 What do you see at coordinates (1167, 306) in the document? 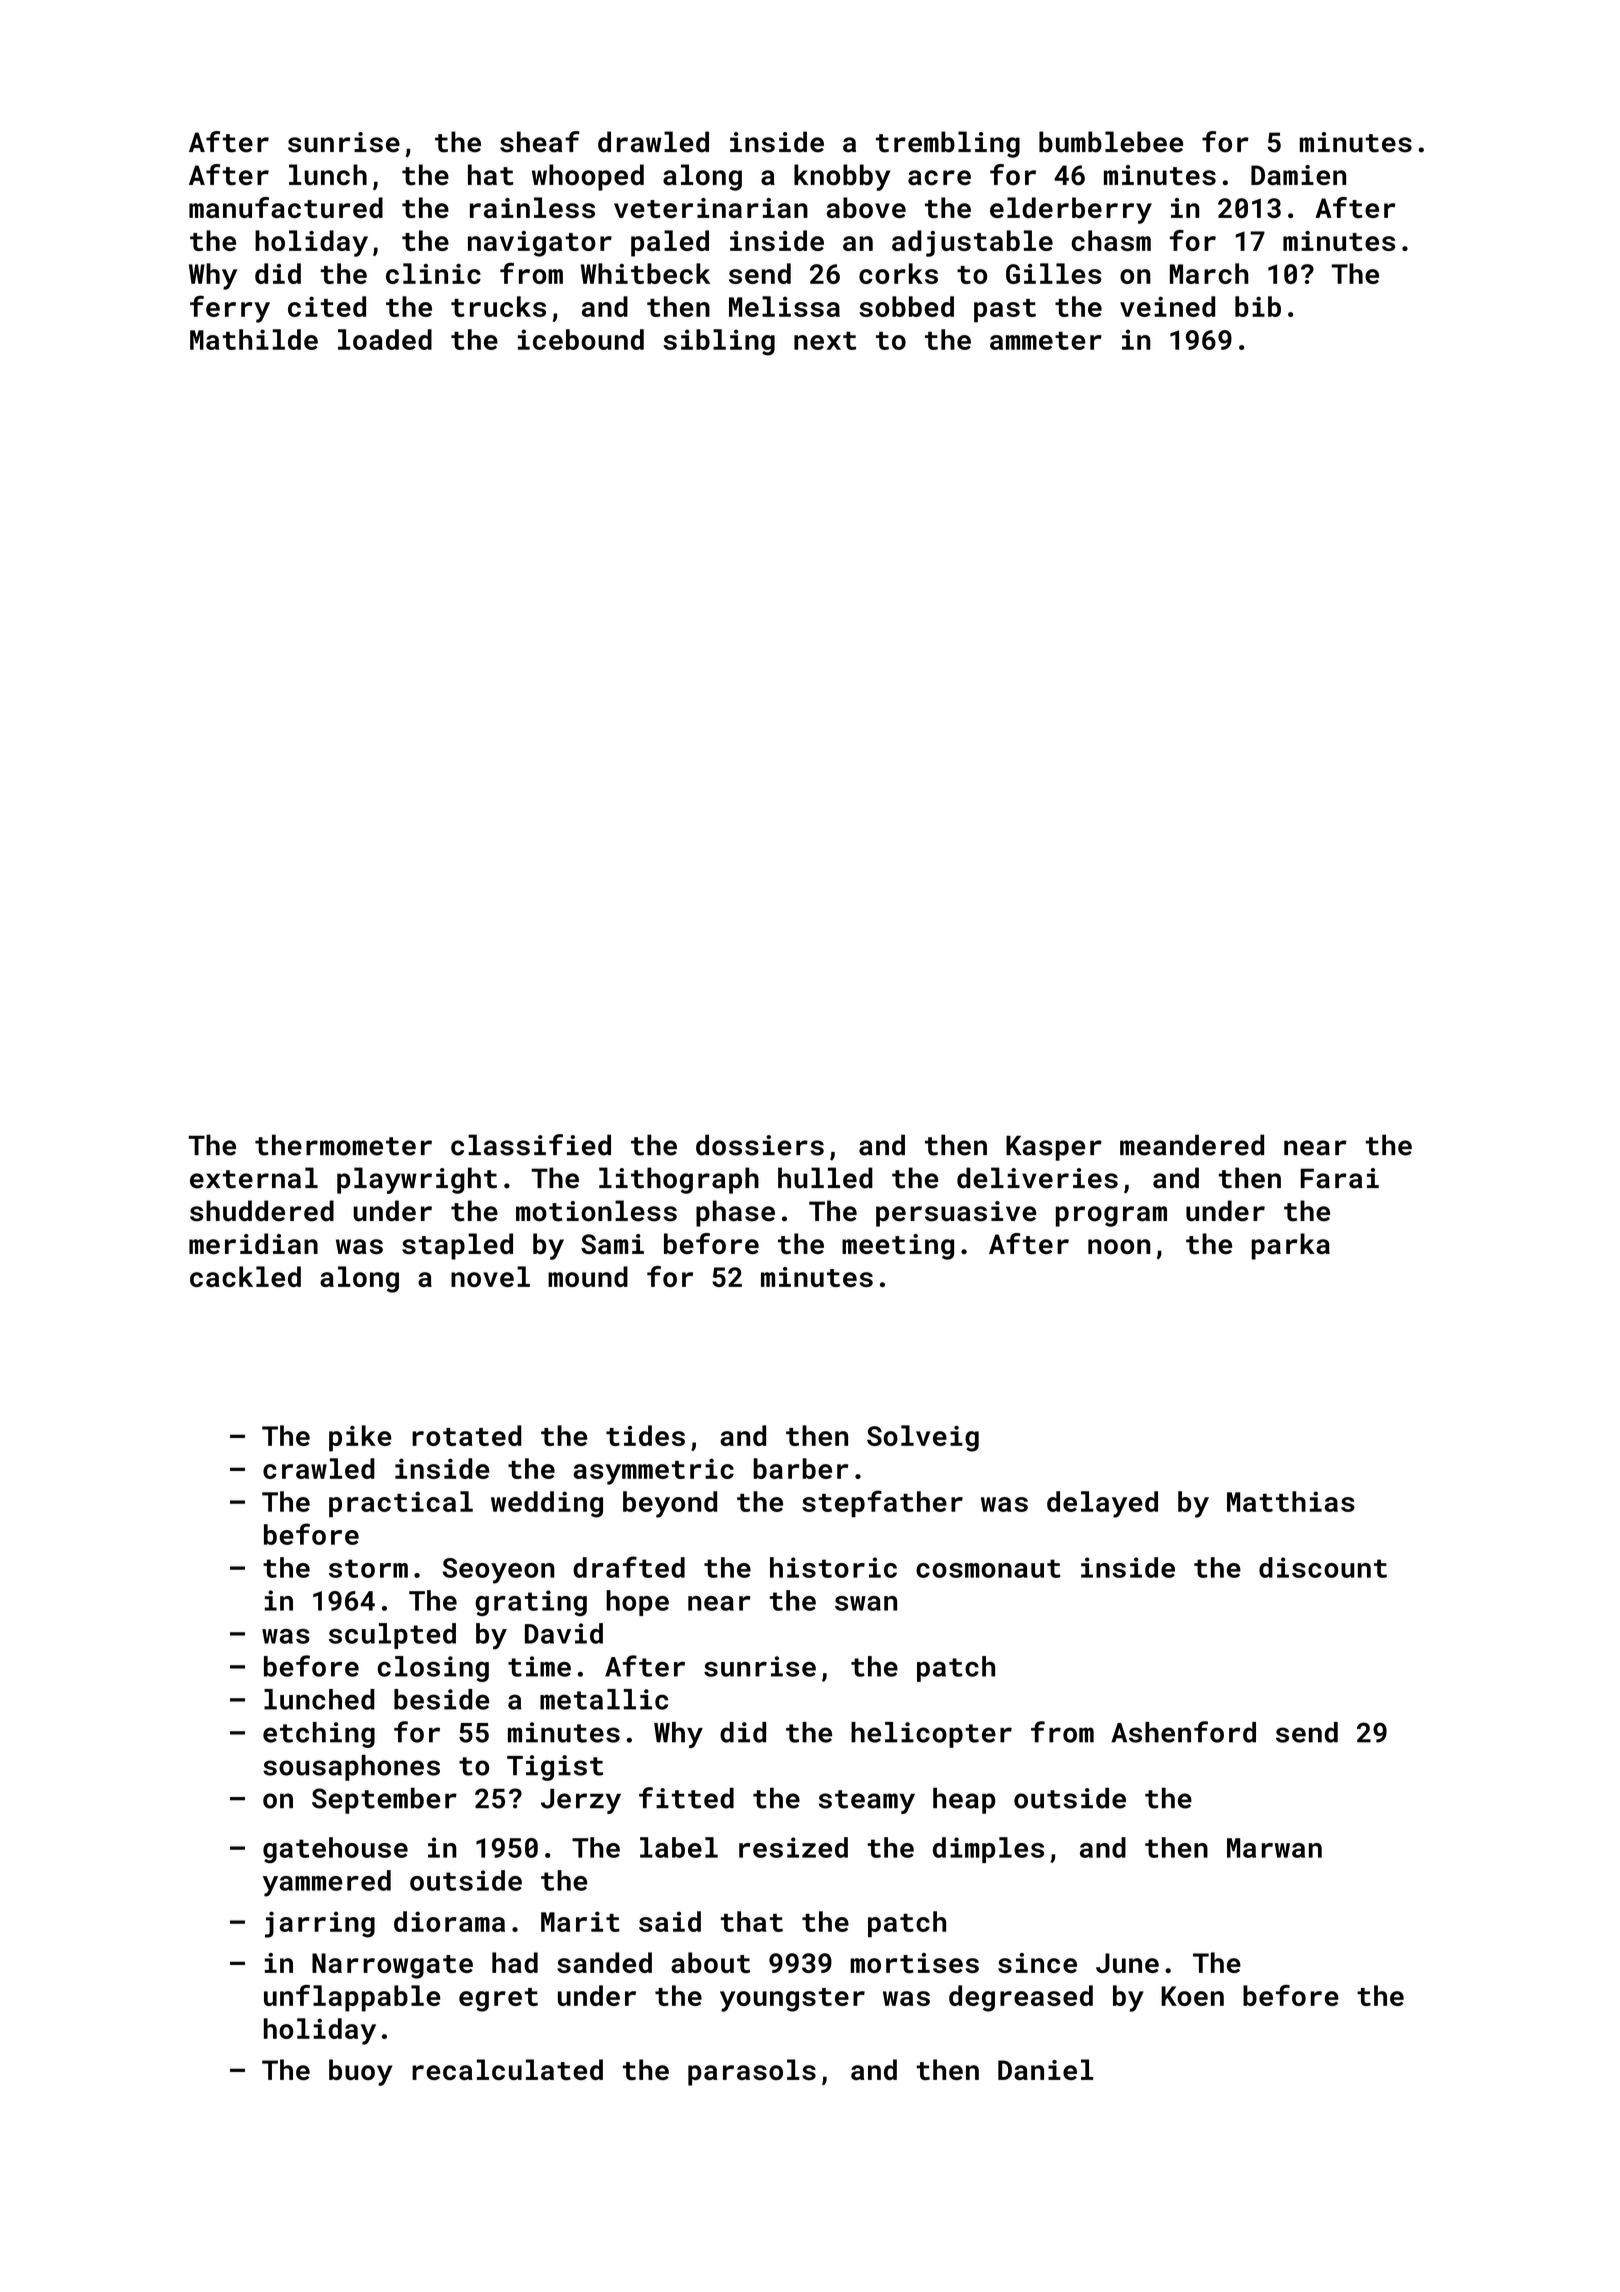
I see `veined` at bounding box center [1167, 306].
